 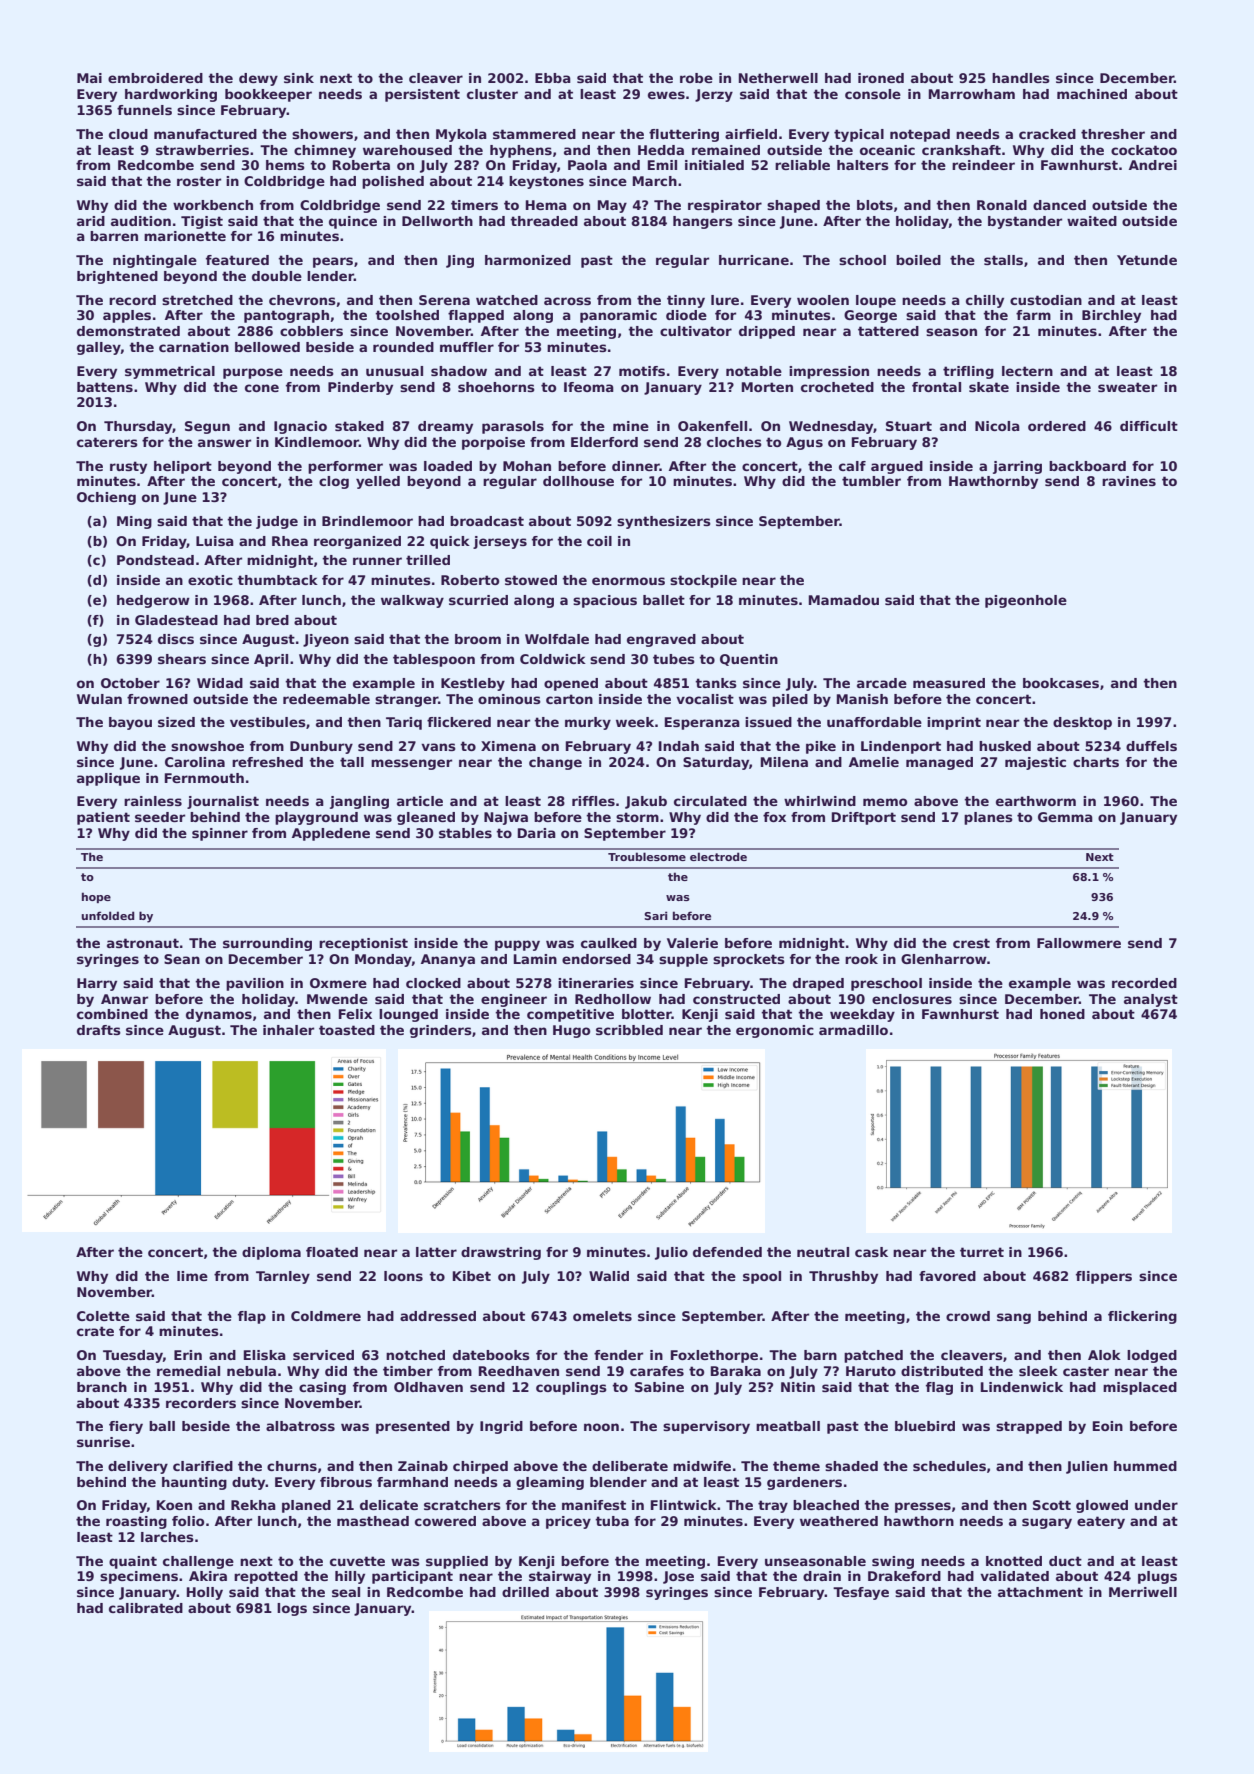 What do you see at coordinates (136, 1522) in the page?
I see `roasting` at bounding box center [136, 1522].
